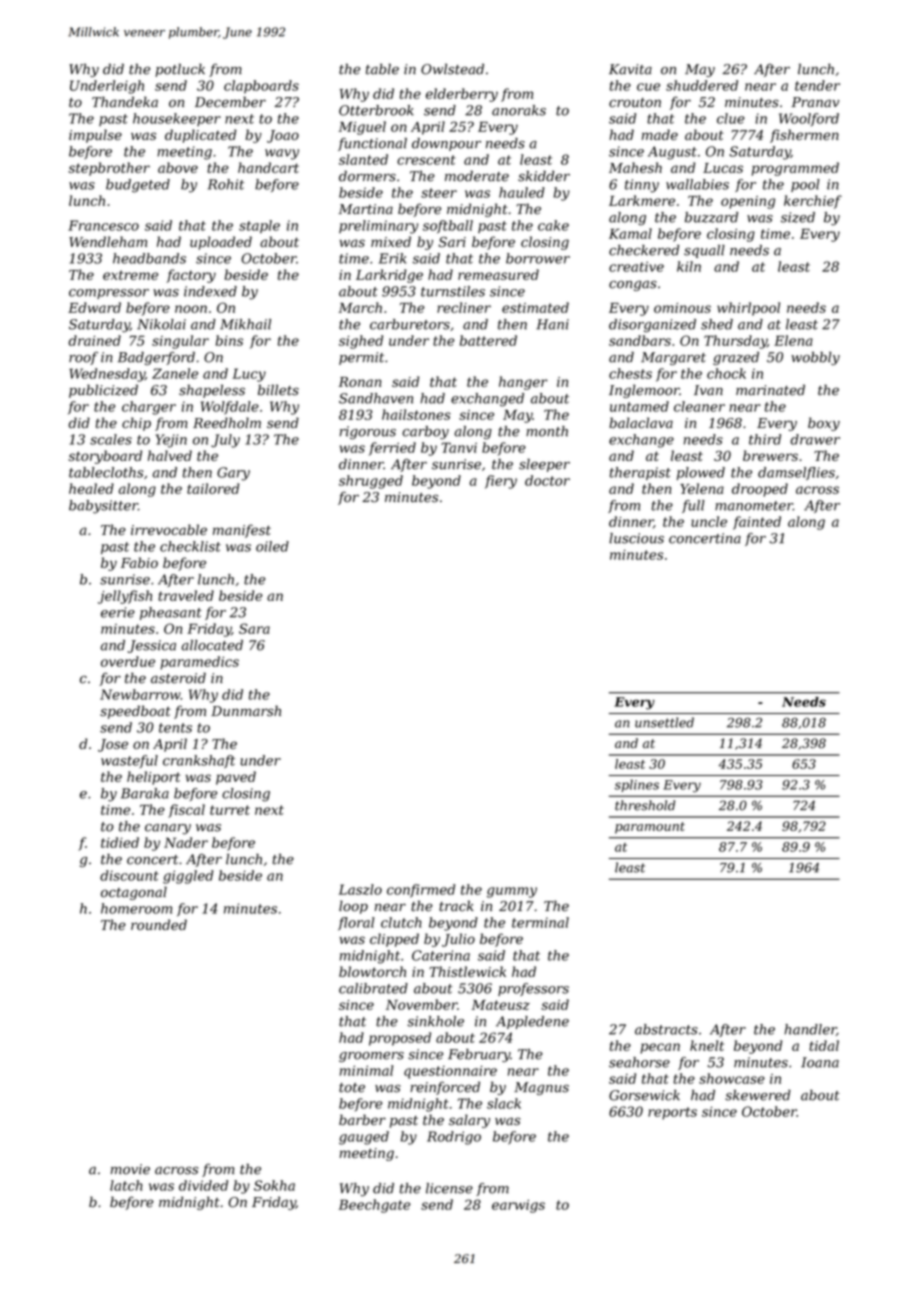 This screenshot has width=908, height=1316. I want to click on clapboards, so click(261, 87).
